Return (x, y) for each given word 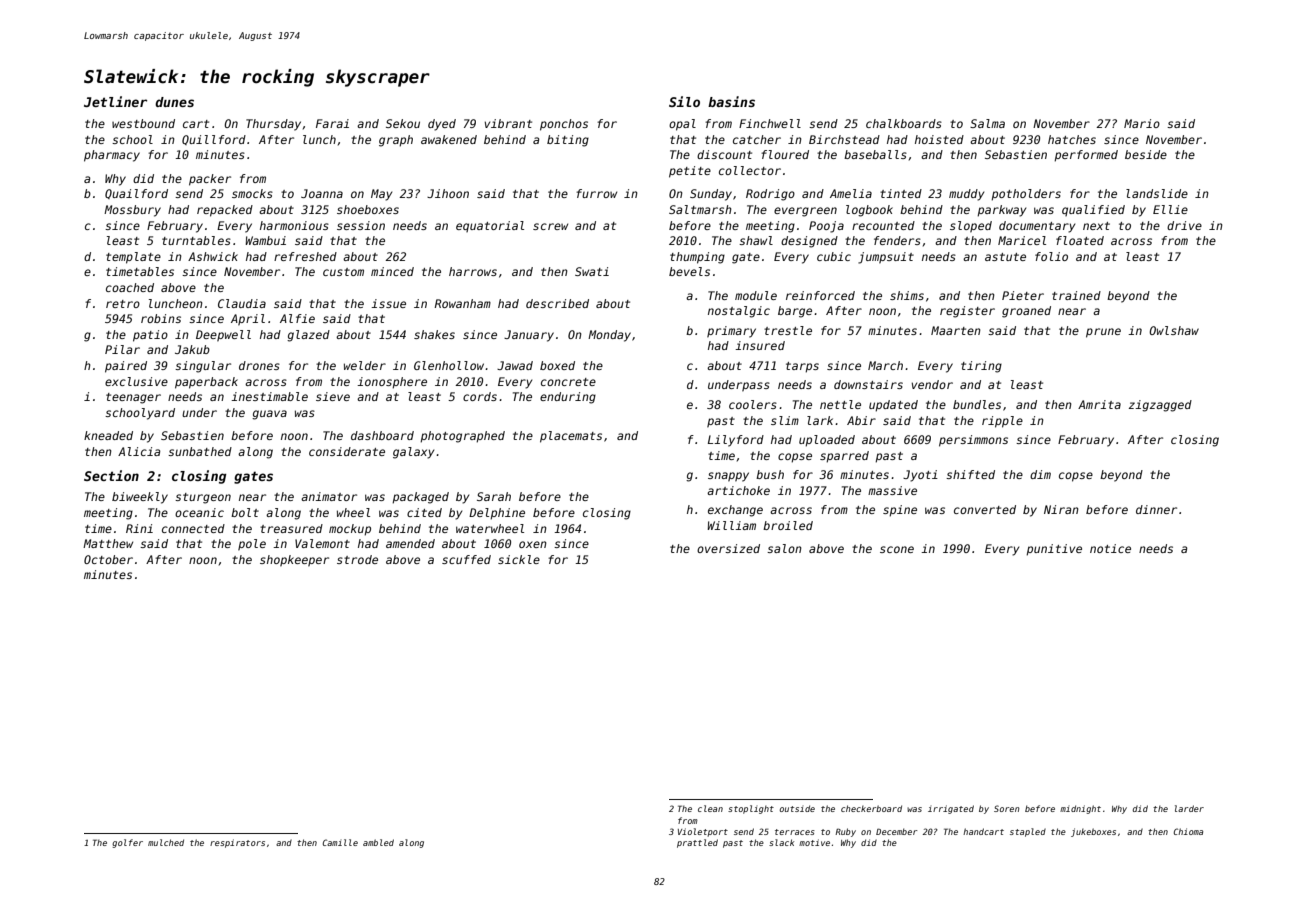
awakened (449, 139)
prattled (697, 843)
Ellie (1170, 209)
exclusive (136, 381)
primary (731, 332)
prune (1103, 333)
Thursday (273, 125)
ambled (378, 842)
